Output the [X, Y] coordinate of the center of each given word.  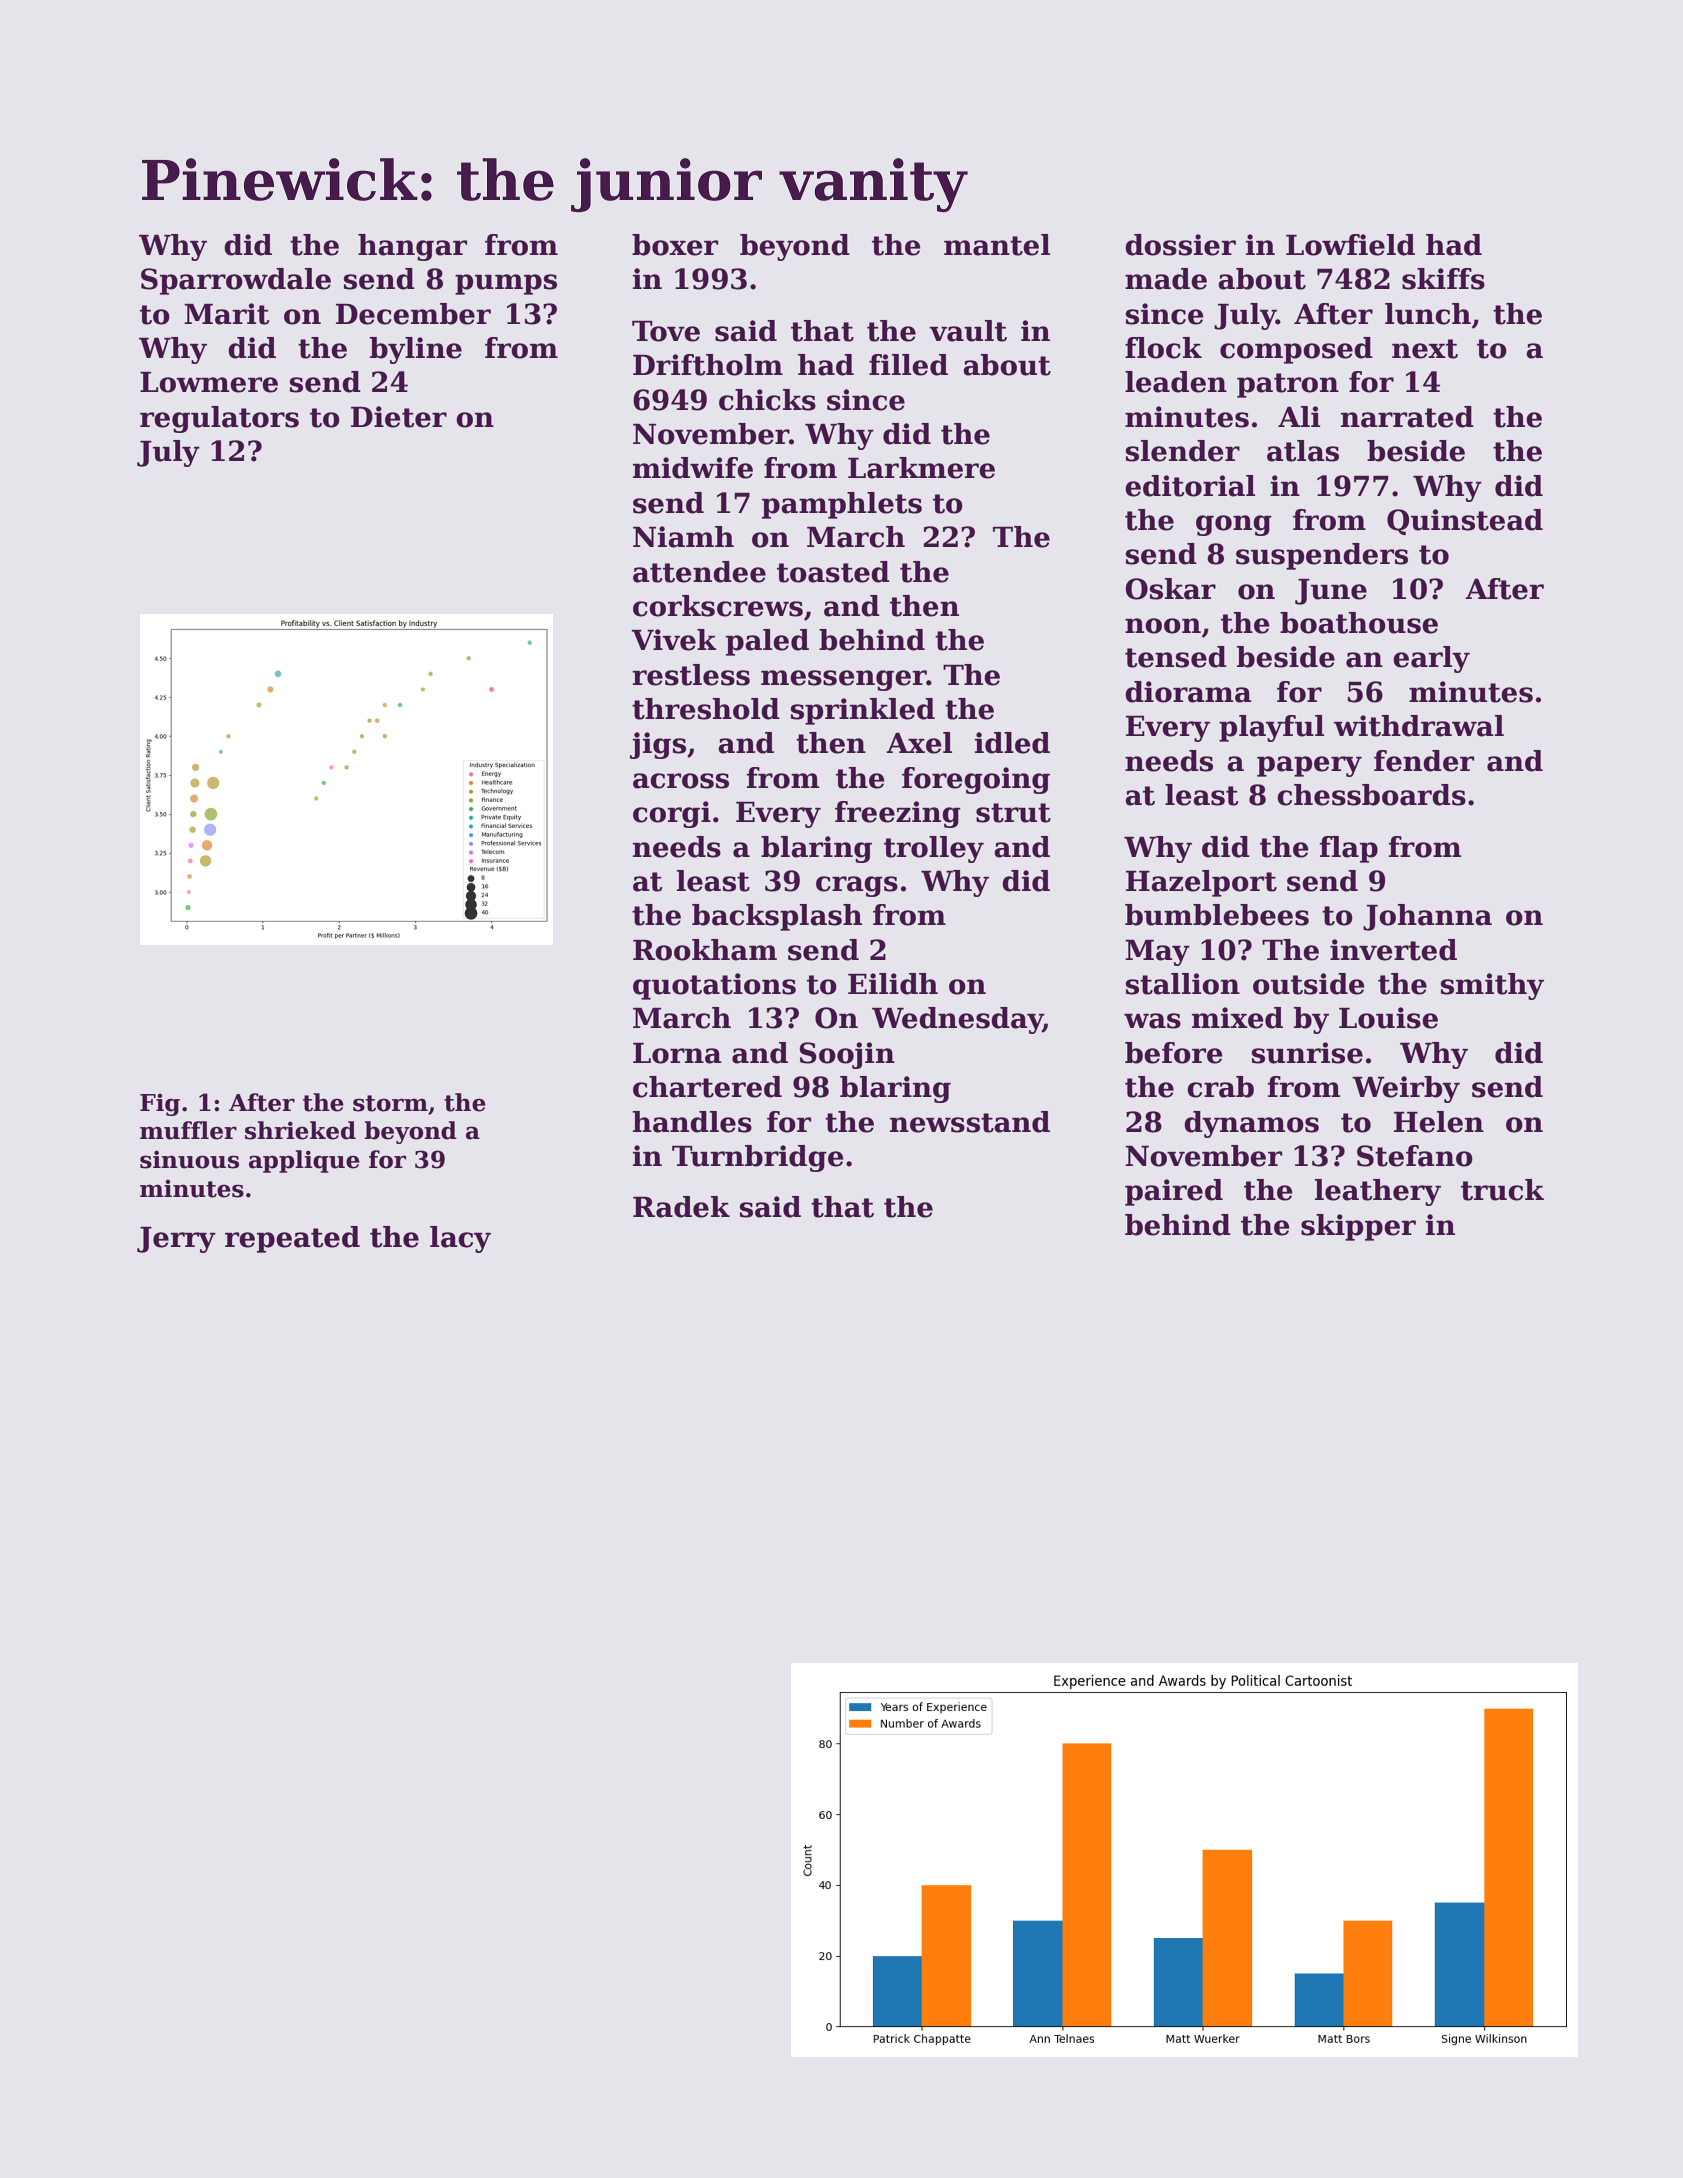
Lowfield [1350, 245]
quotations [714, 986]
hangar [412, 247]
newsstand [970, 1122]
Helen [1439, 1122]
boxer [675, 245]
